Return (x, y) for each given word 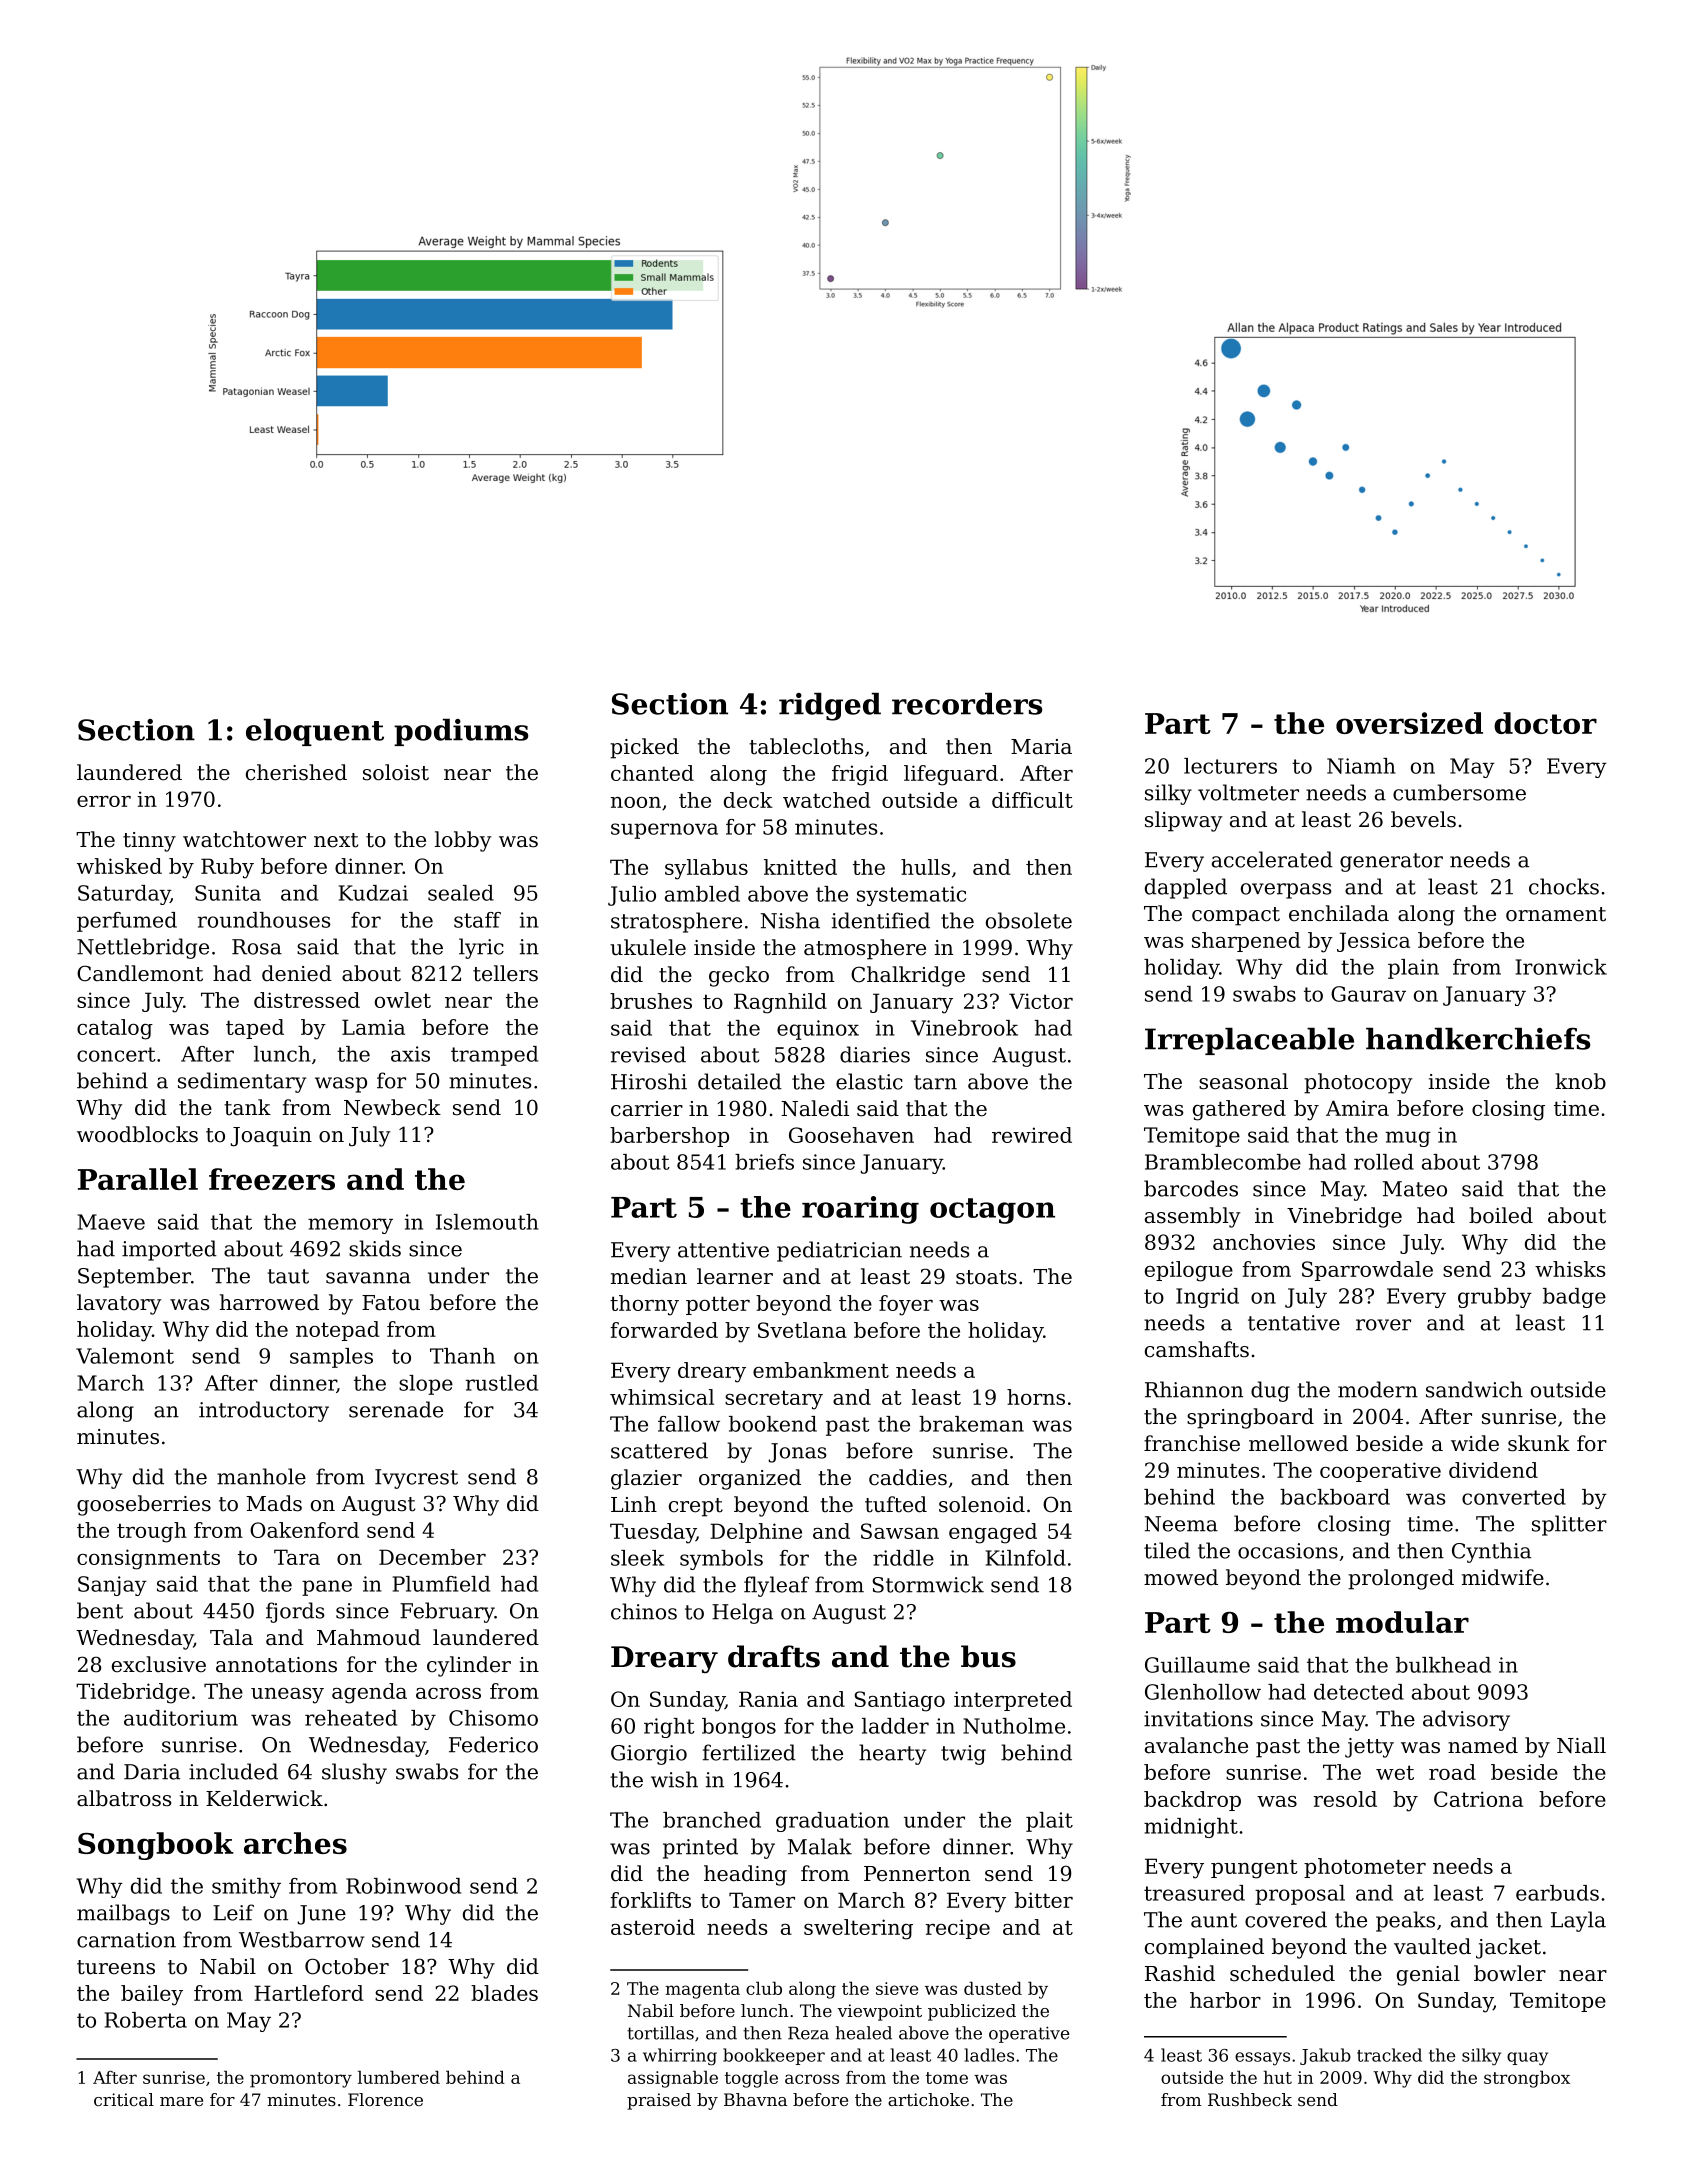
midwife (1503, 1577)
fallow (689, 1424)
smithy (246, 1888)
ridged (830, 707)
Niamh (1361, 766)
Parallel (138, 1179)
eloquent (315, 732)
